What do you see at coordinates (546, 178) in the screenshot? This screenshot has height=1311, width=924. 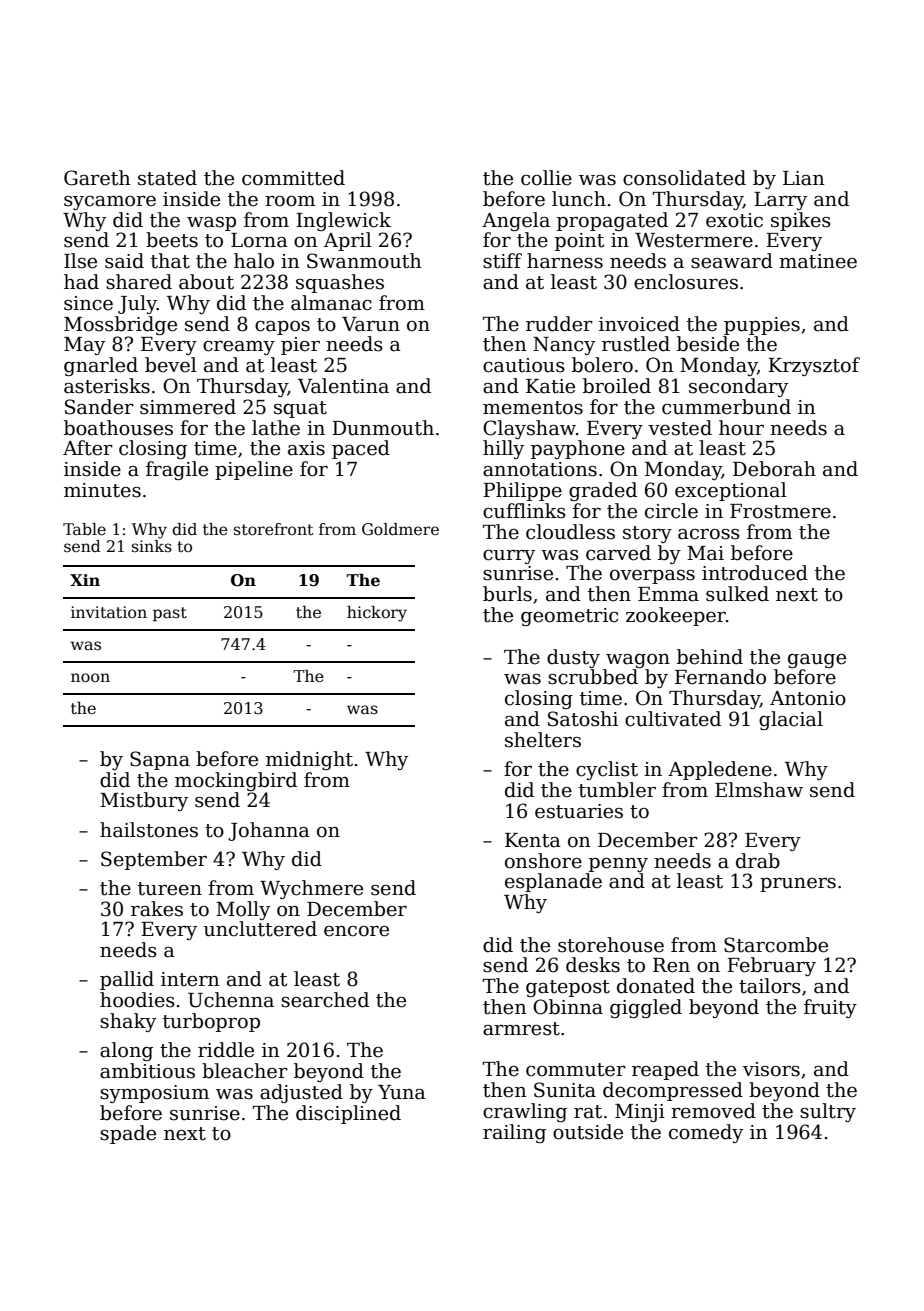 I see `collie` at bounding box center [546, 178].
